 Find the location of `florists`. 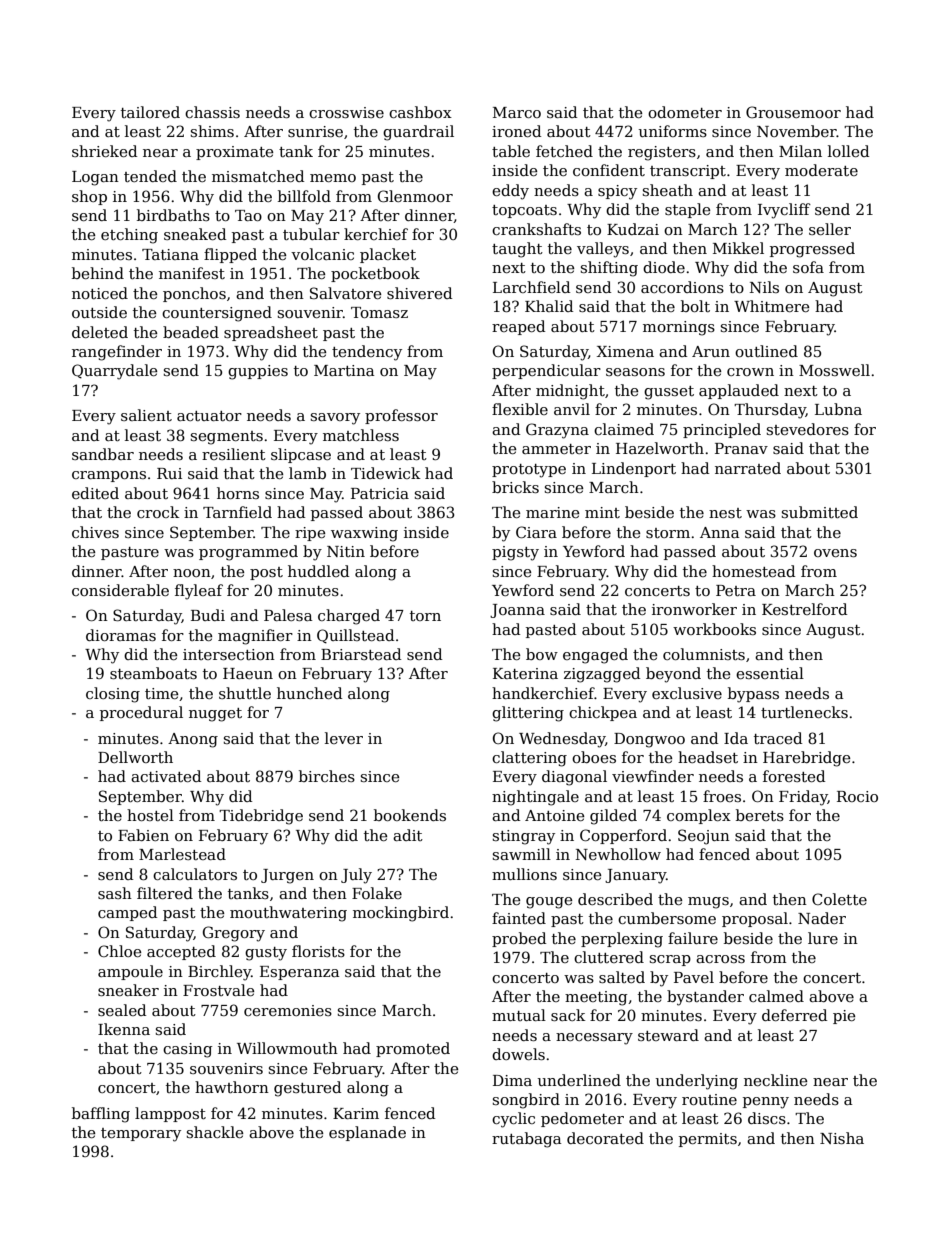

florists is located at coordinates (318, 951).
